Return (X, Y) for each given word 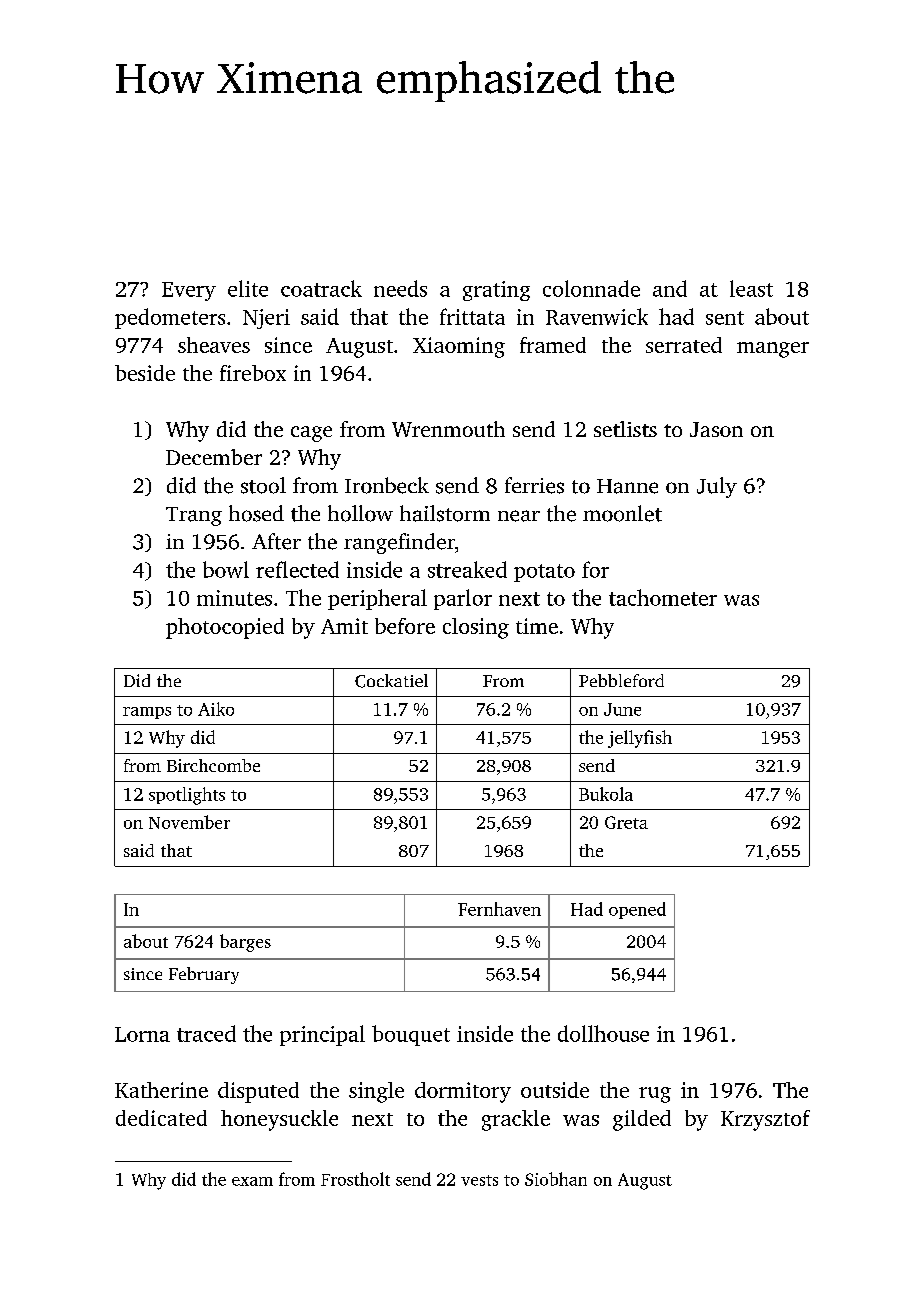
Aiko (216, 709)
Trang (194, 516)
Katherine (161, 1090)
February (204, 975)
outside (555, 1090)
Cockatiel (391, 681)
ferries (534, 485)
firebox (253, 373)
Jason (716, 429)
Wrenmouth (448, 429)
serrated (684, 345)
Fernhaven (499, 909)
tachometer (663, 597)
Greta (626, 822)
